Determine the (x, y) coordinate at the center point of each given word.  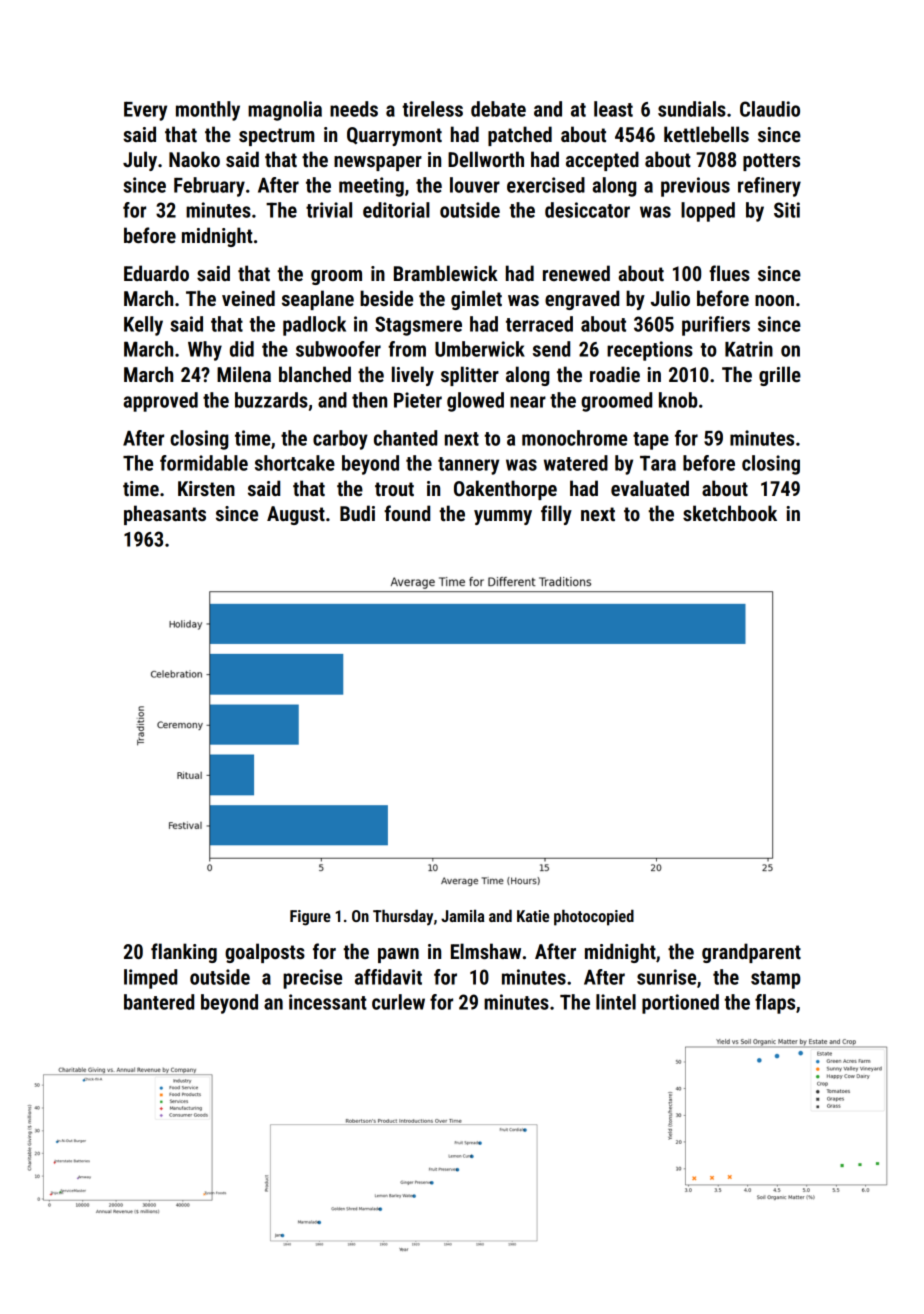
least (613, 109)
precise (312, 979)
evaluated (650, 488)
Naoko (194, 159)
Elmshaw (486, 951)
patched (520, 136)
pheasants (165, 515)
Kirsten (206, 488)
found (407, 513)
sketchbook (730, 513)
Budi (357, 513)
